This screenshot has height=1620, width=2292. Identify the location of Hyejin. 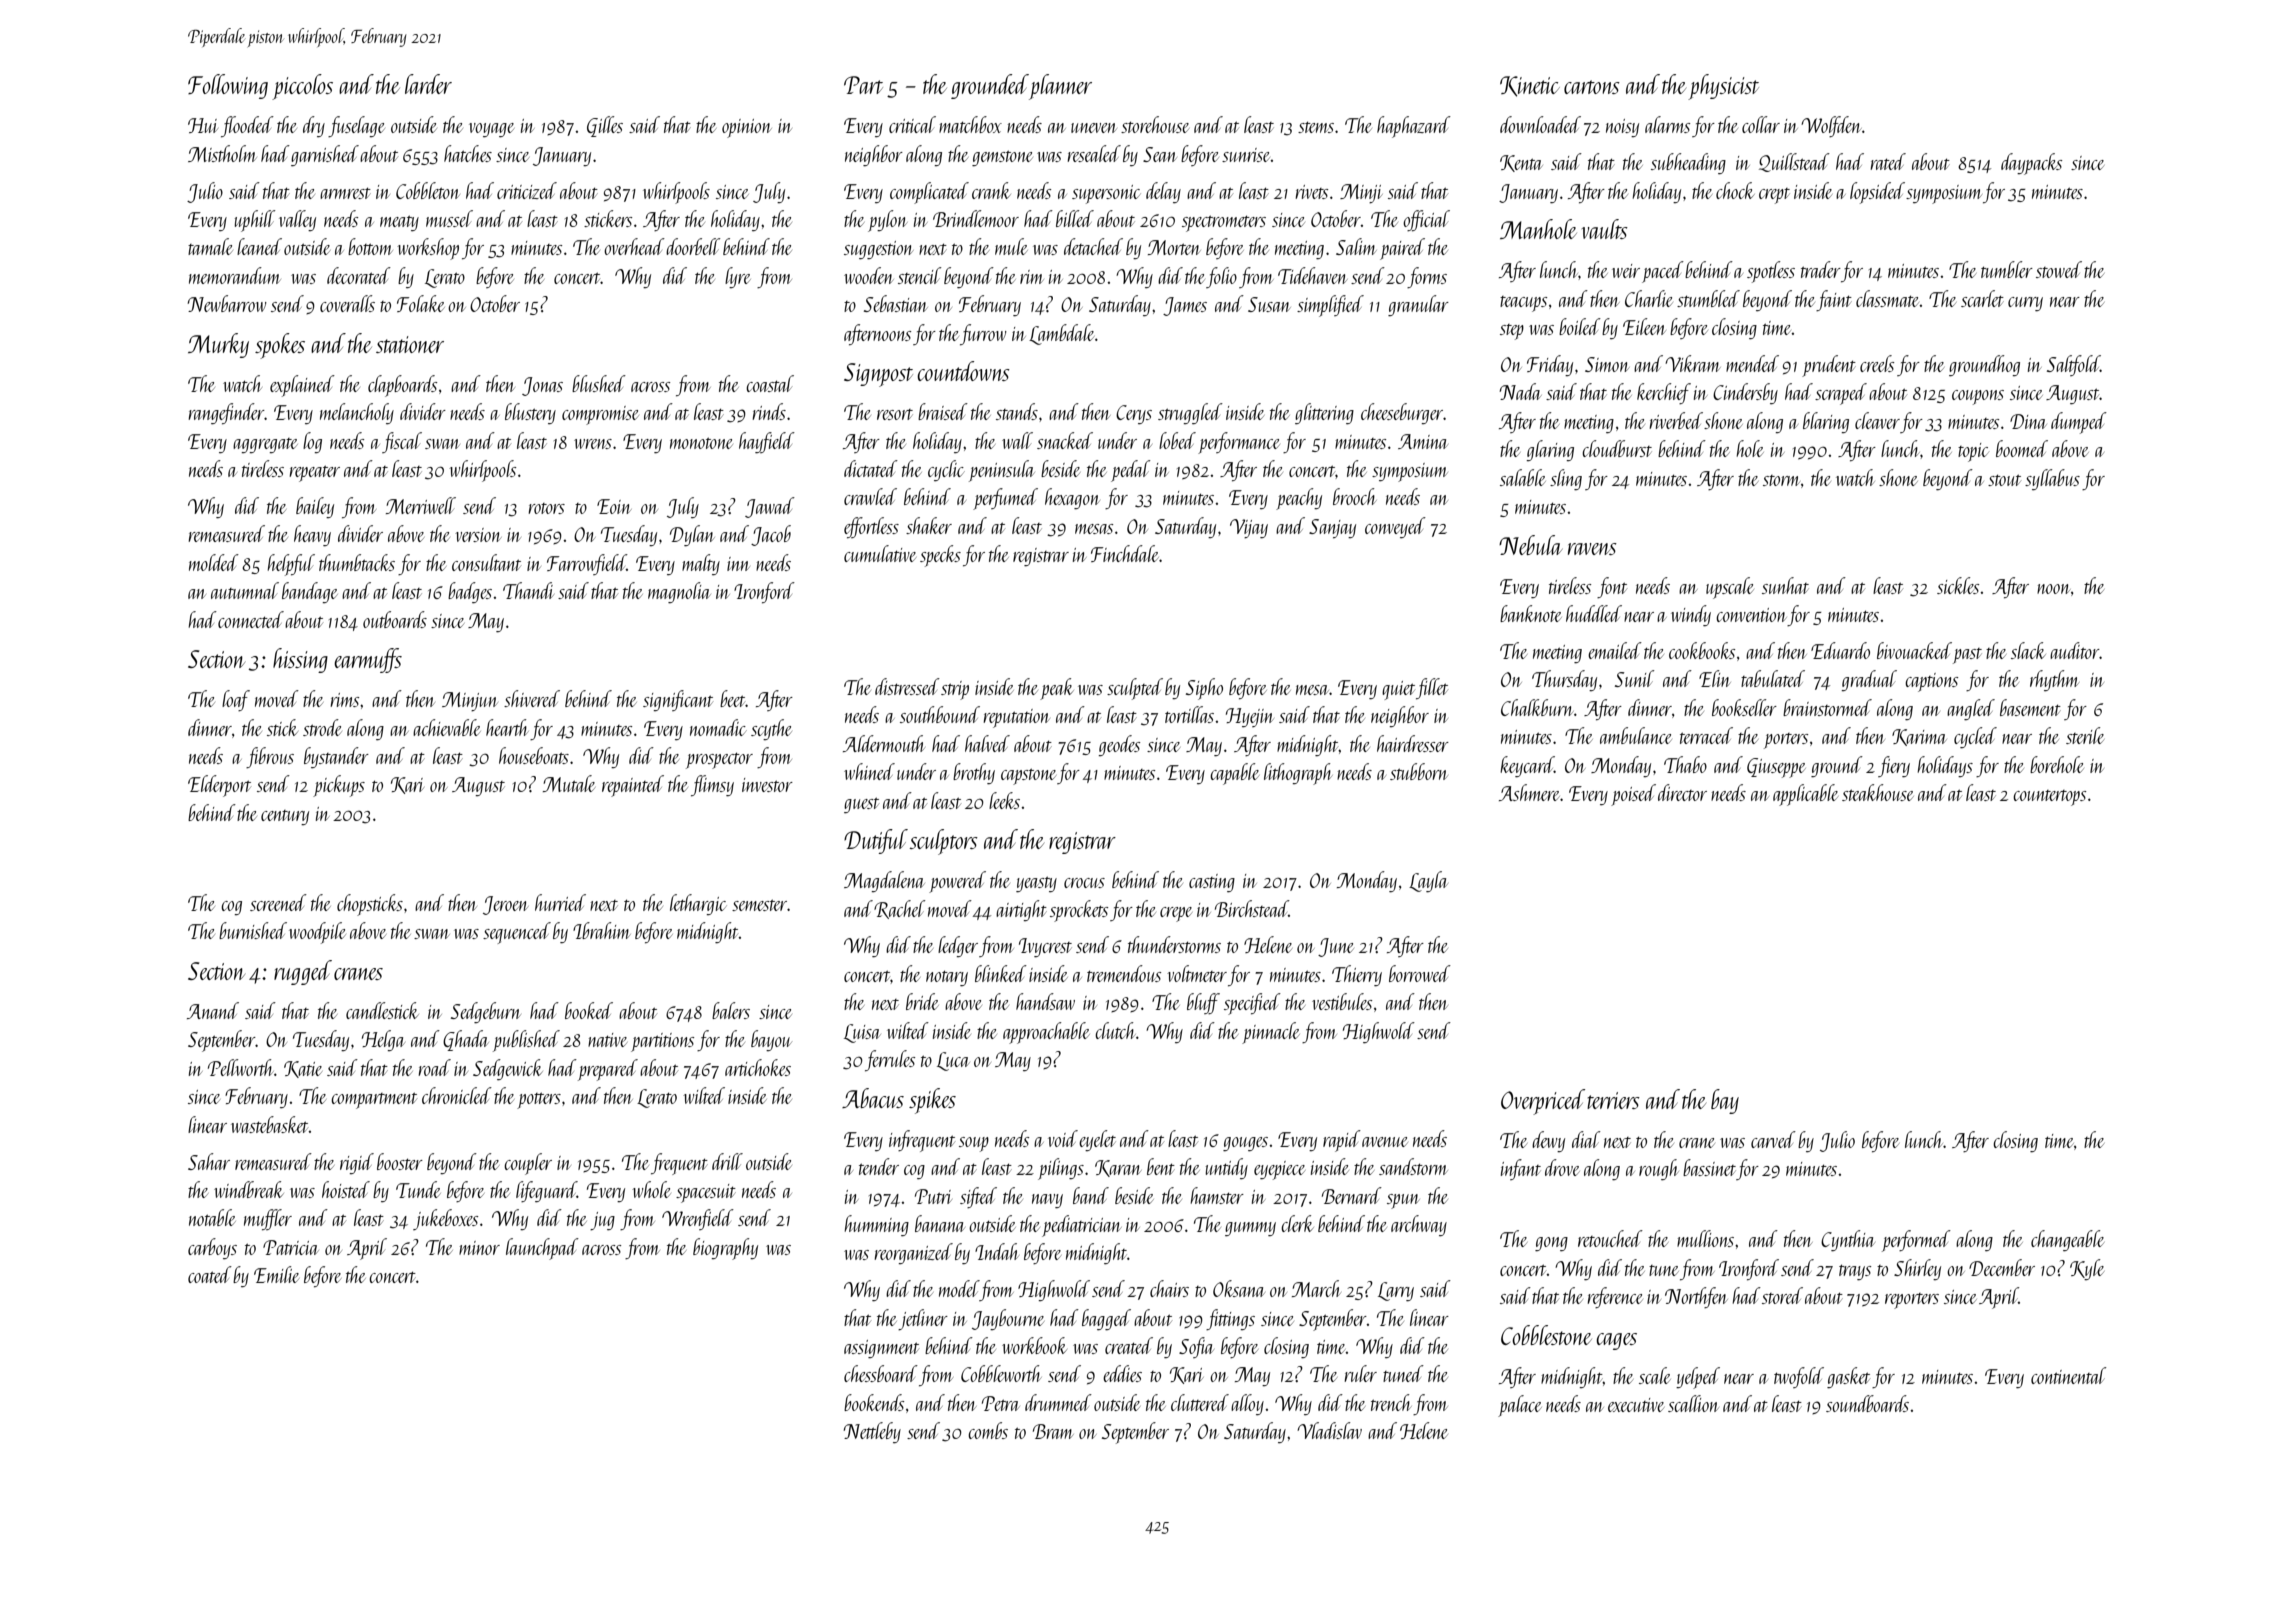
(1250, 717).
